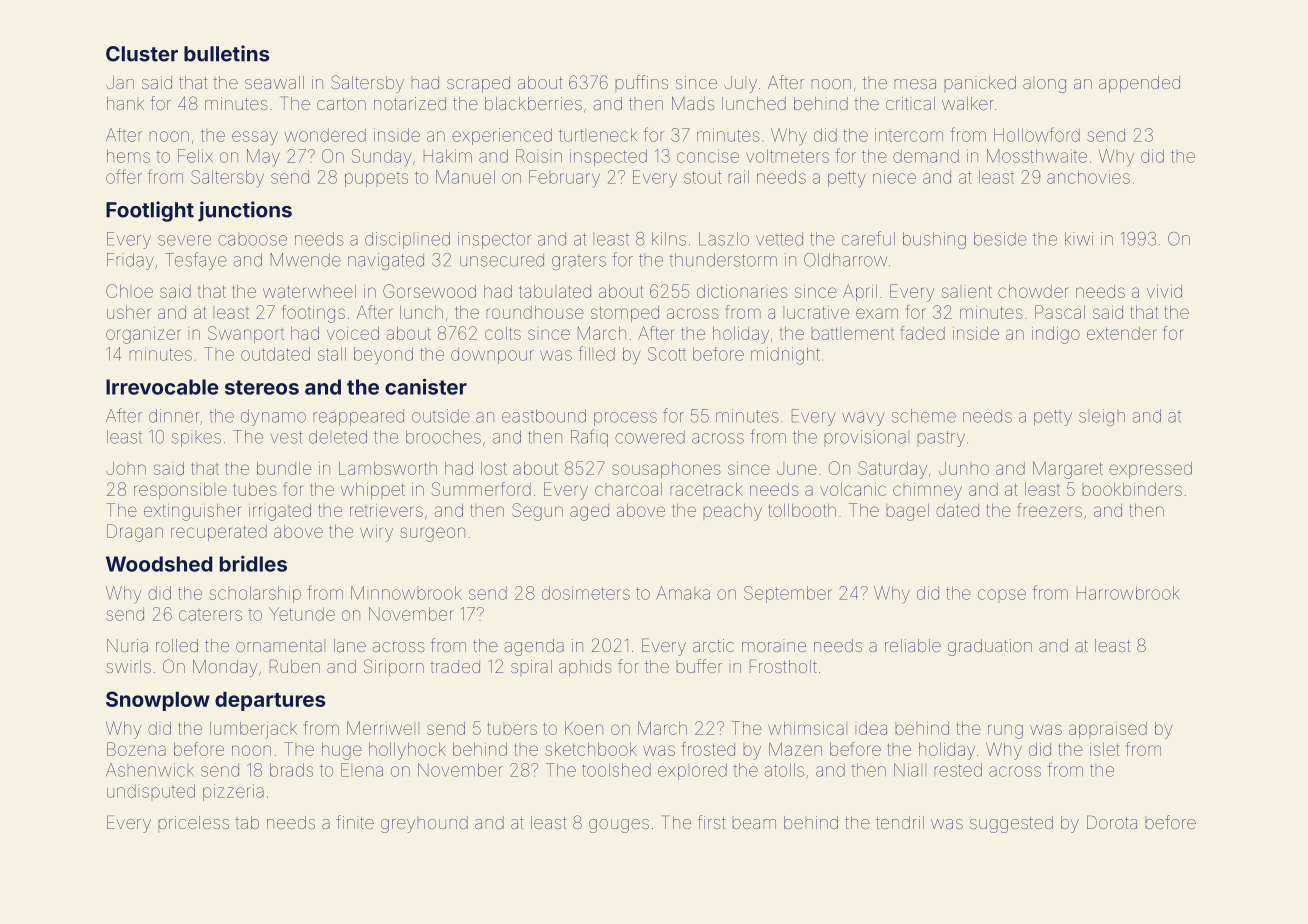 The height and width of the page is (924, 1308). Describe the element at coordinates (1122, 333) in the page. I see `extender` at that location.
